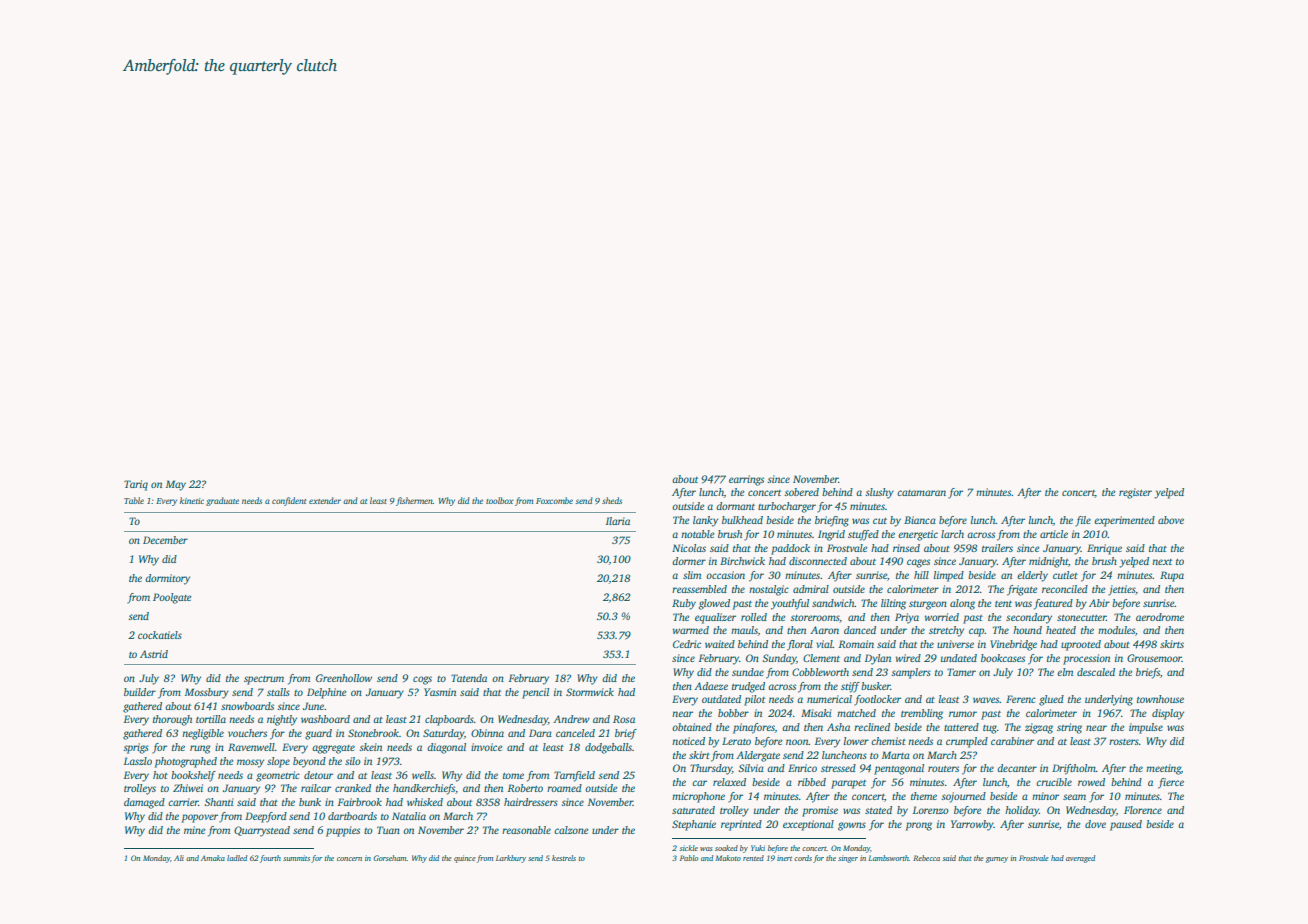  Describe the element at coordinates (1172, 576) in the screenshot. I see `Rupa` at that location.
